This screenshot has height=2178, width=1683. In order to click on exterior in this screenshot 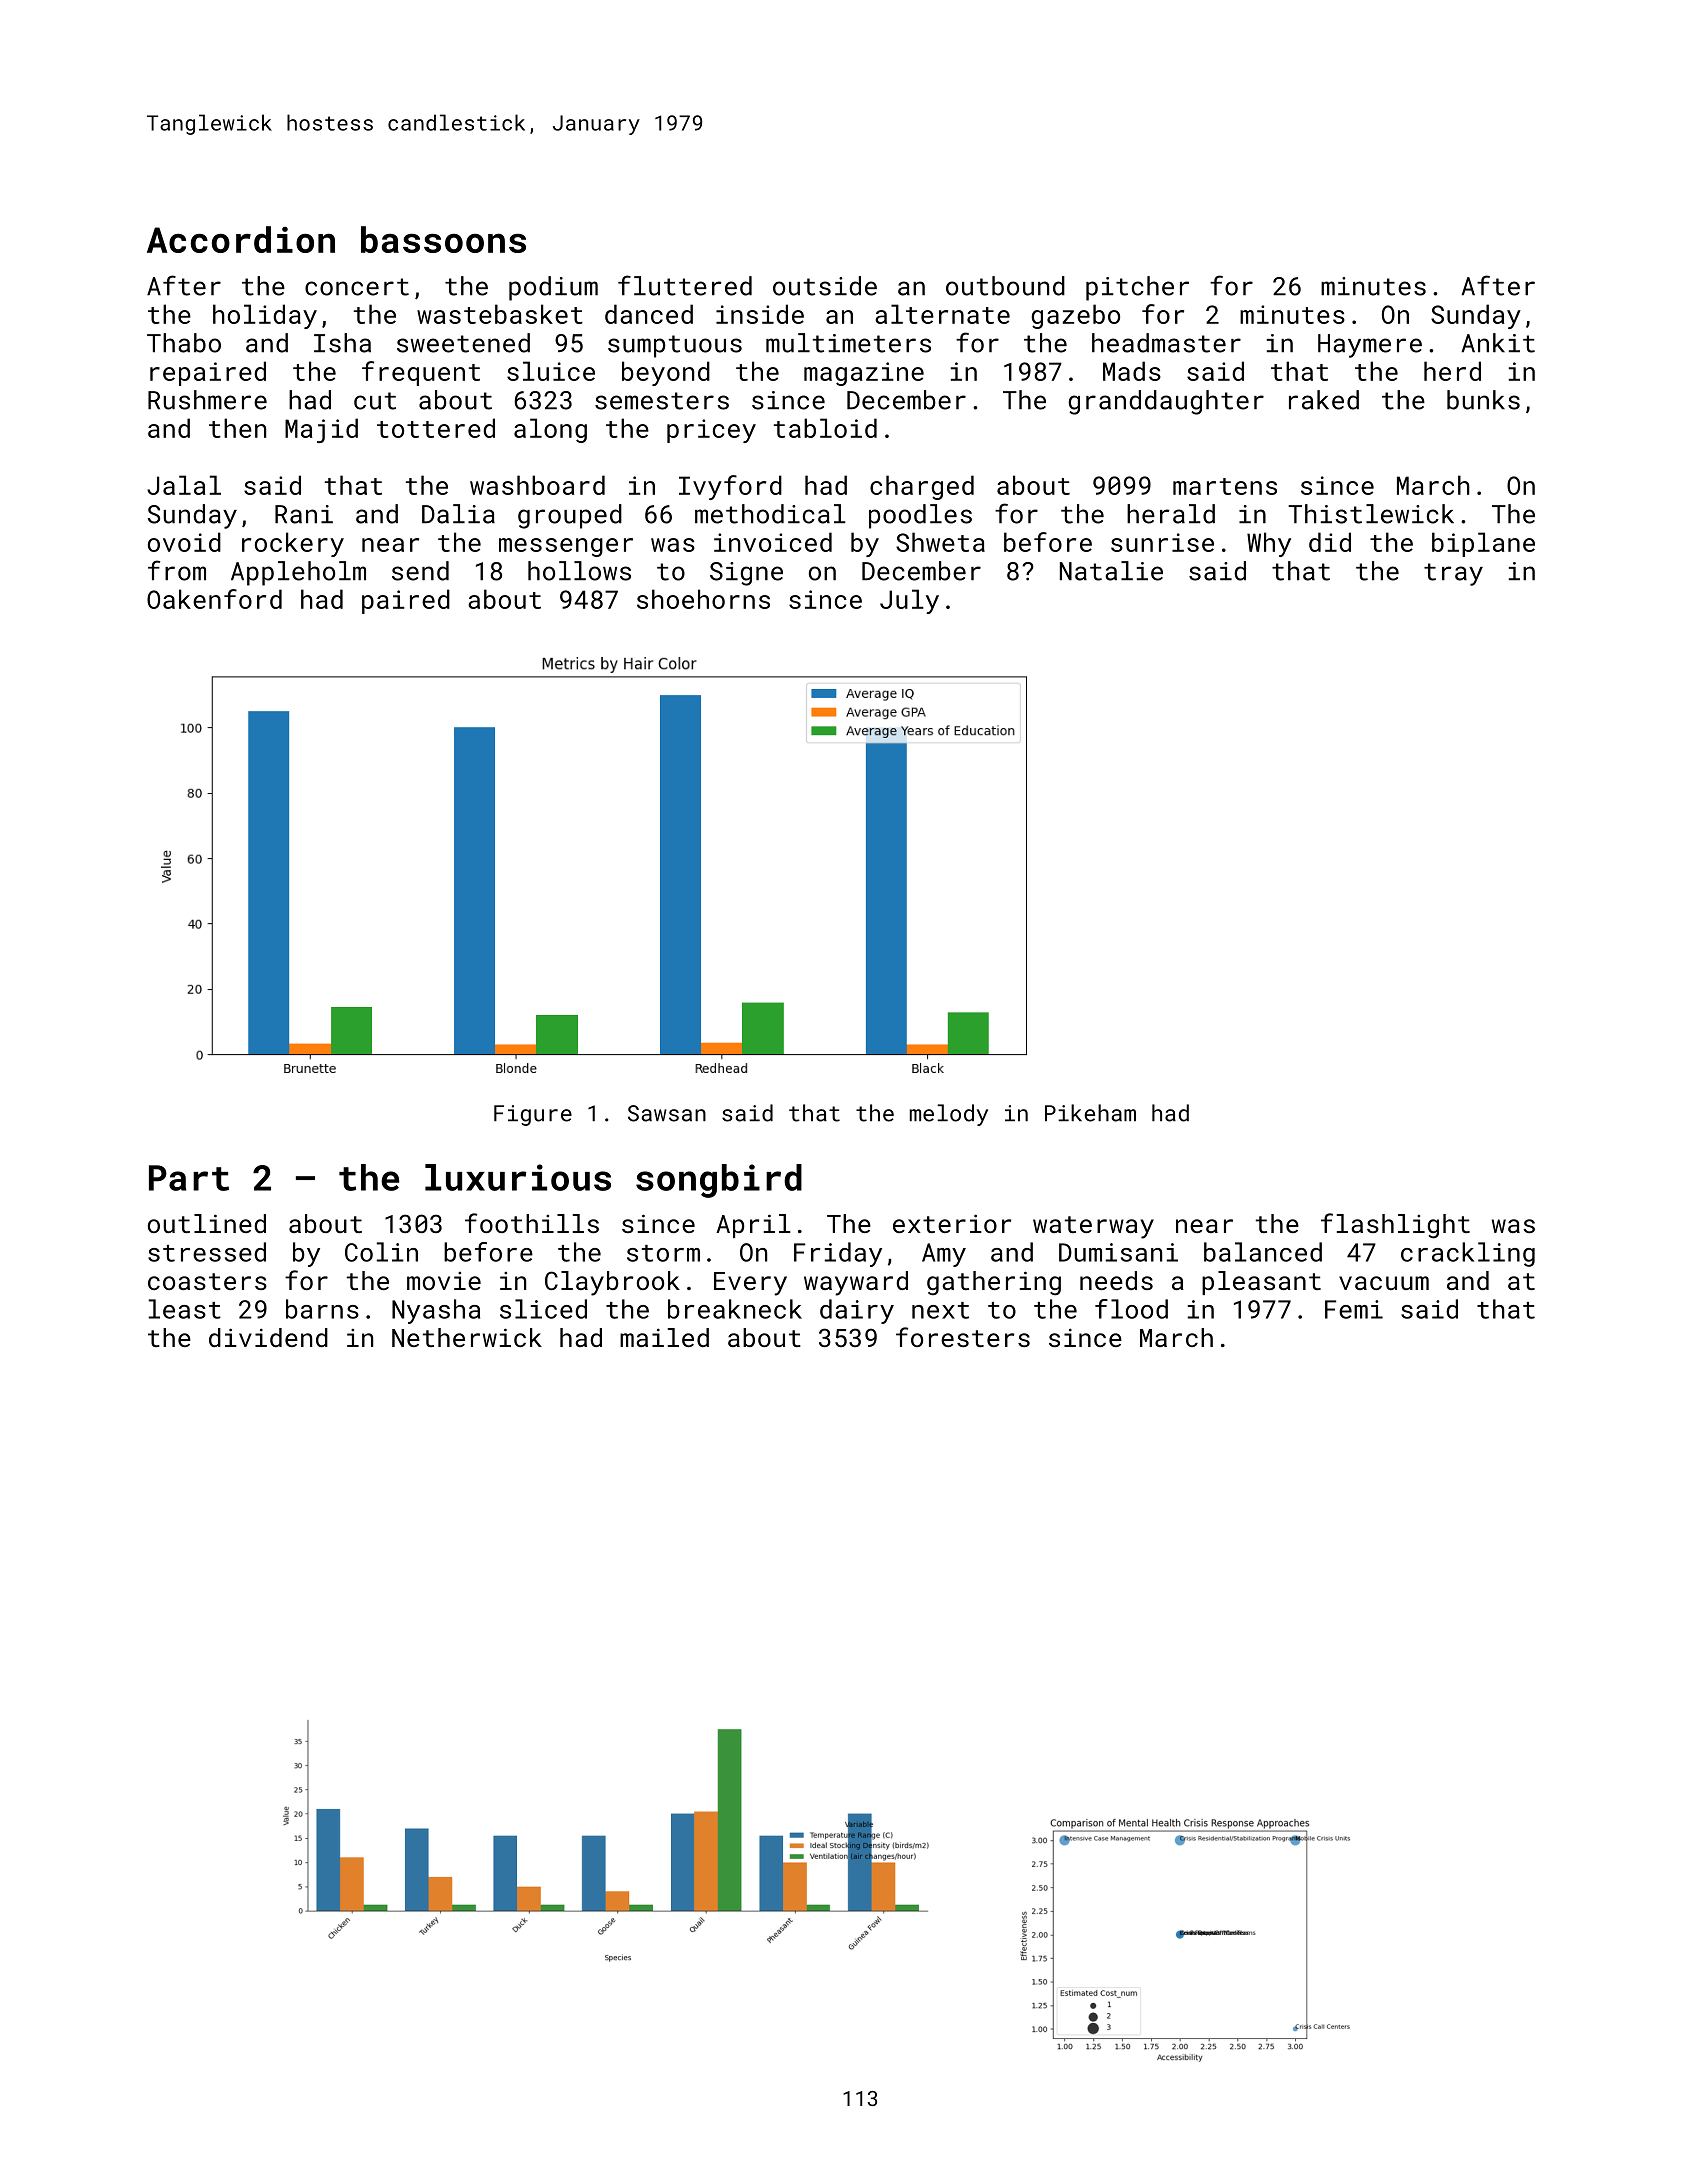, I will do `click(952, 1223)`.
